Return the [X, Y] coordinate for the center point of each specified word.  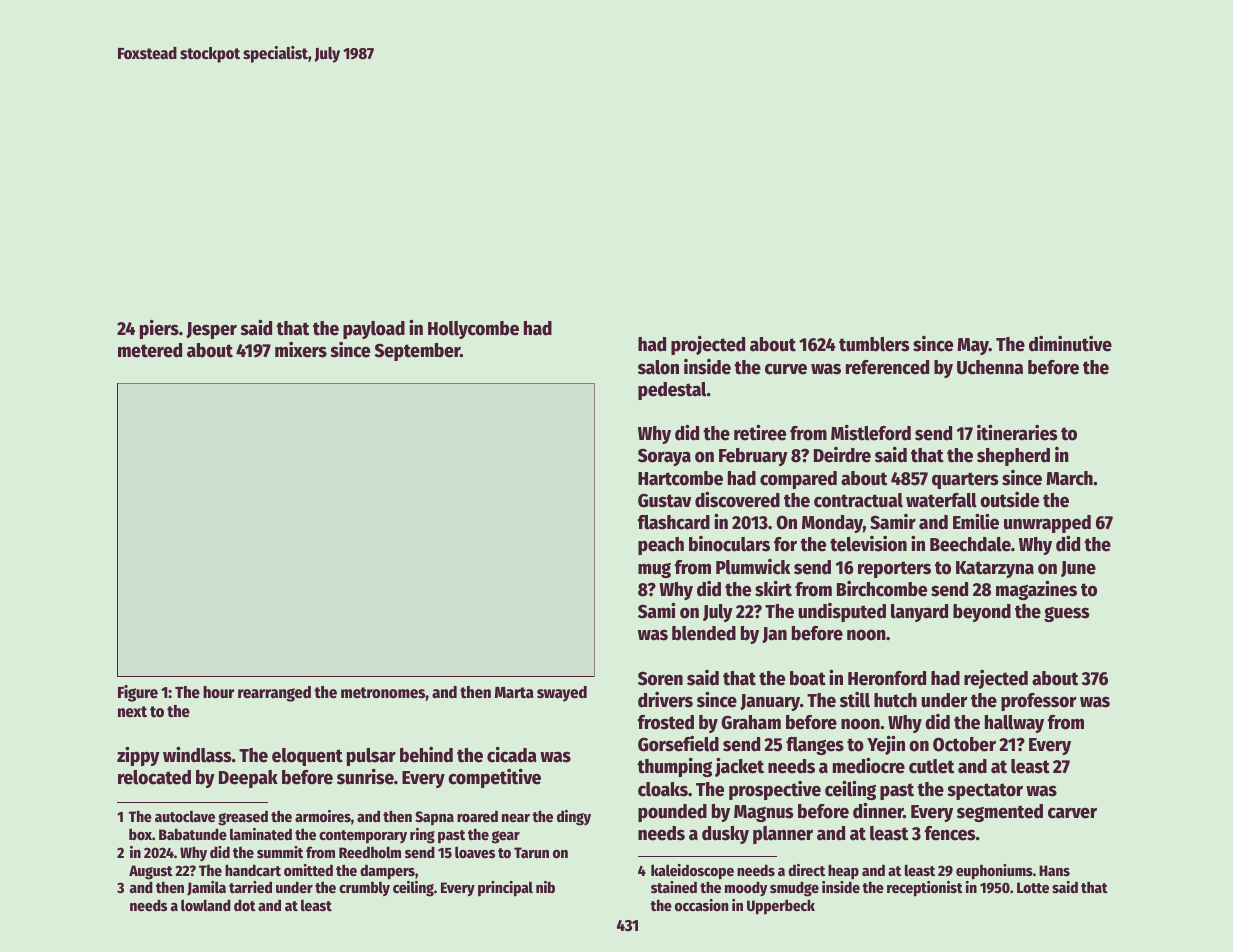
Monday [832, 524]
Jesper [211, 330]
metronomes [383, 693]
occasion [701, 905]
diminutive [1070, 344]
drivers [665, 700]
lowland [206, 905]
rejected [996, 679]
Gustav [664, 500]
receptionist [925, 889]
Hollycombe [473, 330]
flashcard [674, 522]
